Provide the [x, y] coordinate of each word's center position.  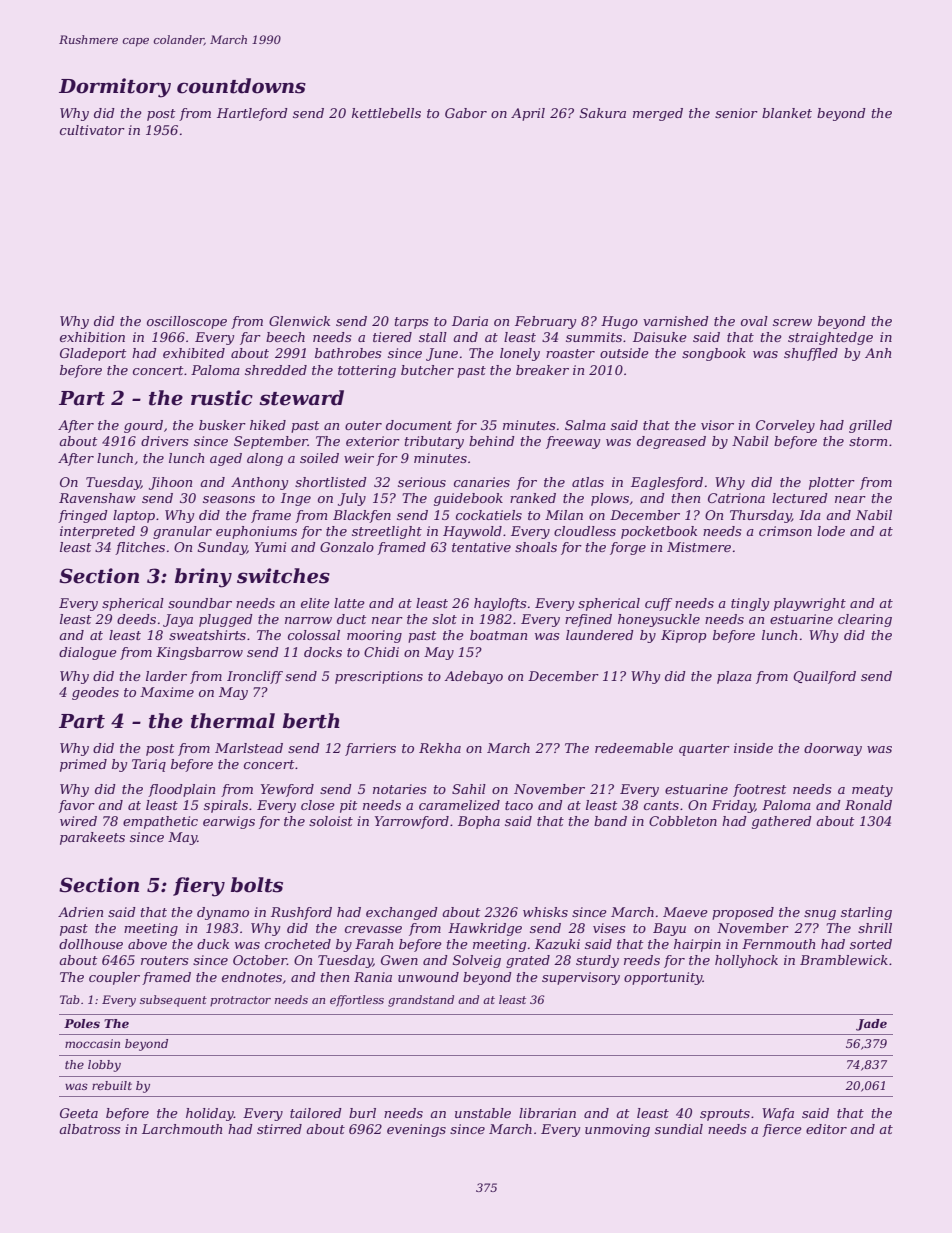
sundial [679, 1129]
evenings [416, 1130]
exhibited [194, 353]
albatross [89, 1129]
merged [658, 114]
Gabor [466, 113]
